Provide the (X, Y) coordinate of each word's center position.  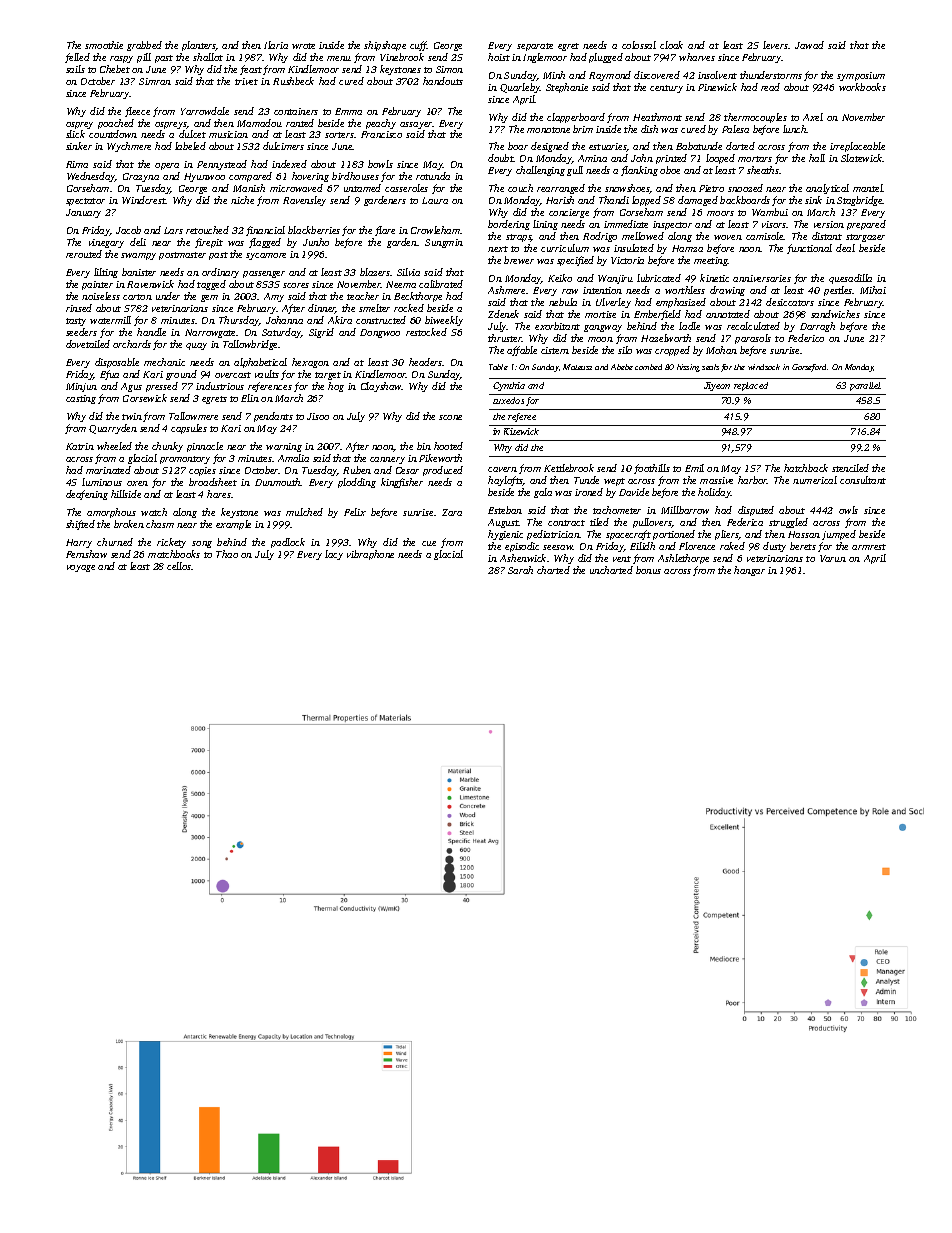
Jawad (809, 45)
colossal (639, 45)
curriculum (565, 248)
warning (284, 447)
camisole (765, 236)
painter (97, 285)
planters (199, 46)
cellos (179, 566)
